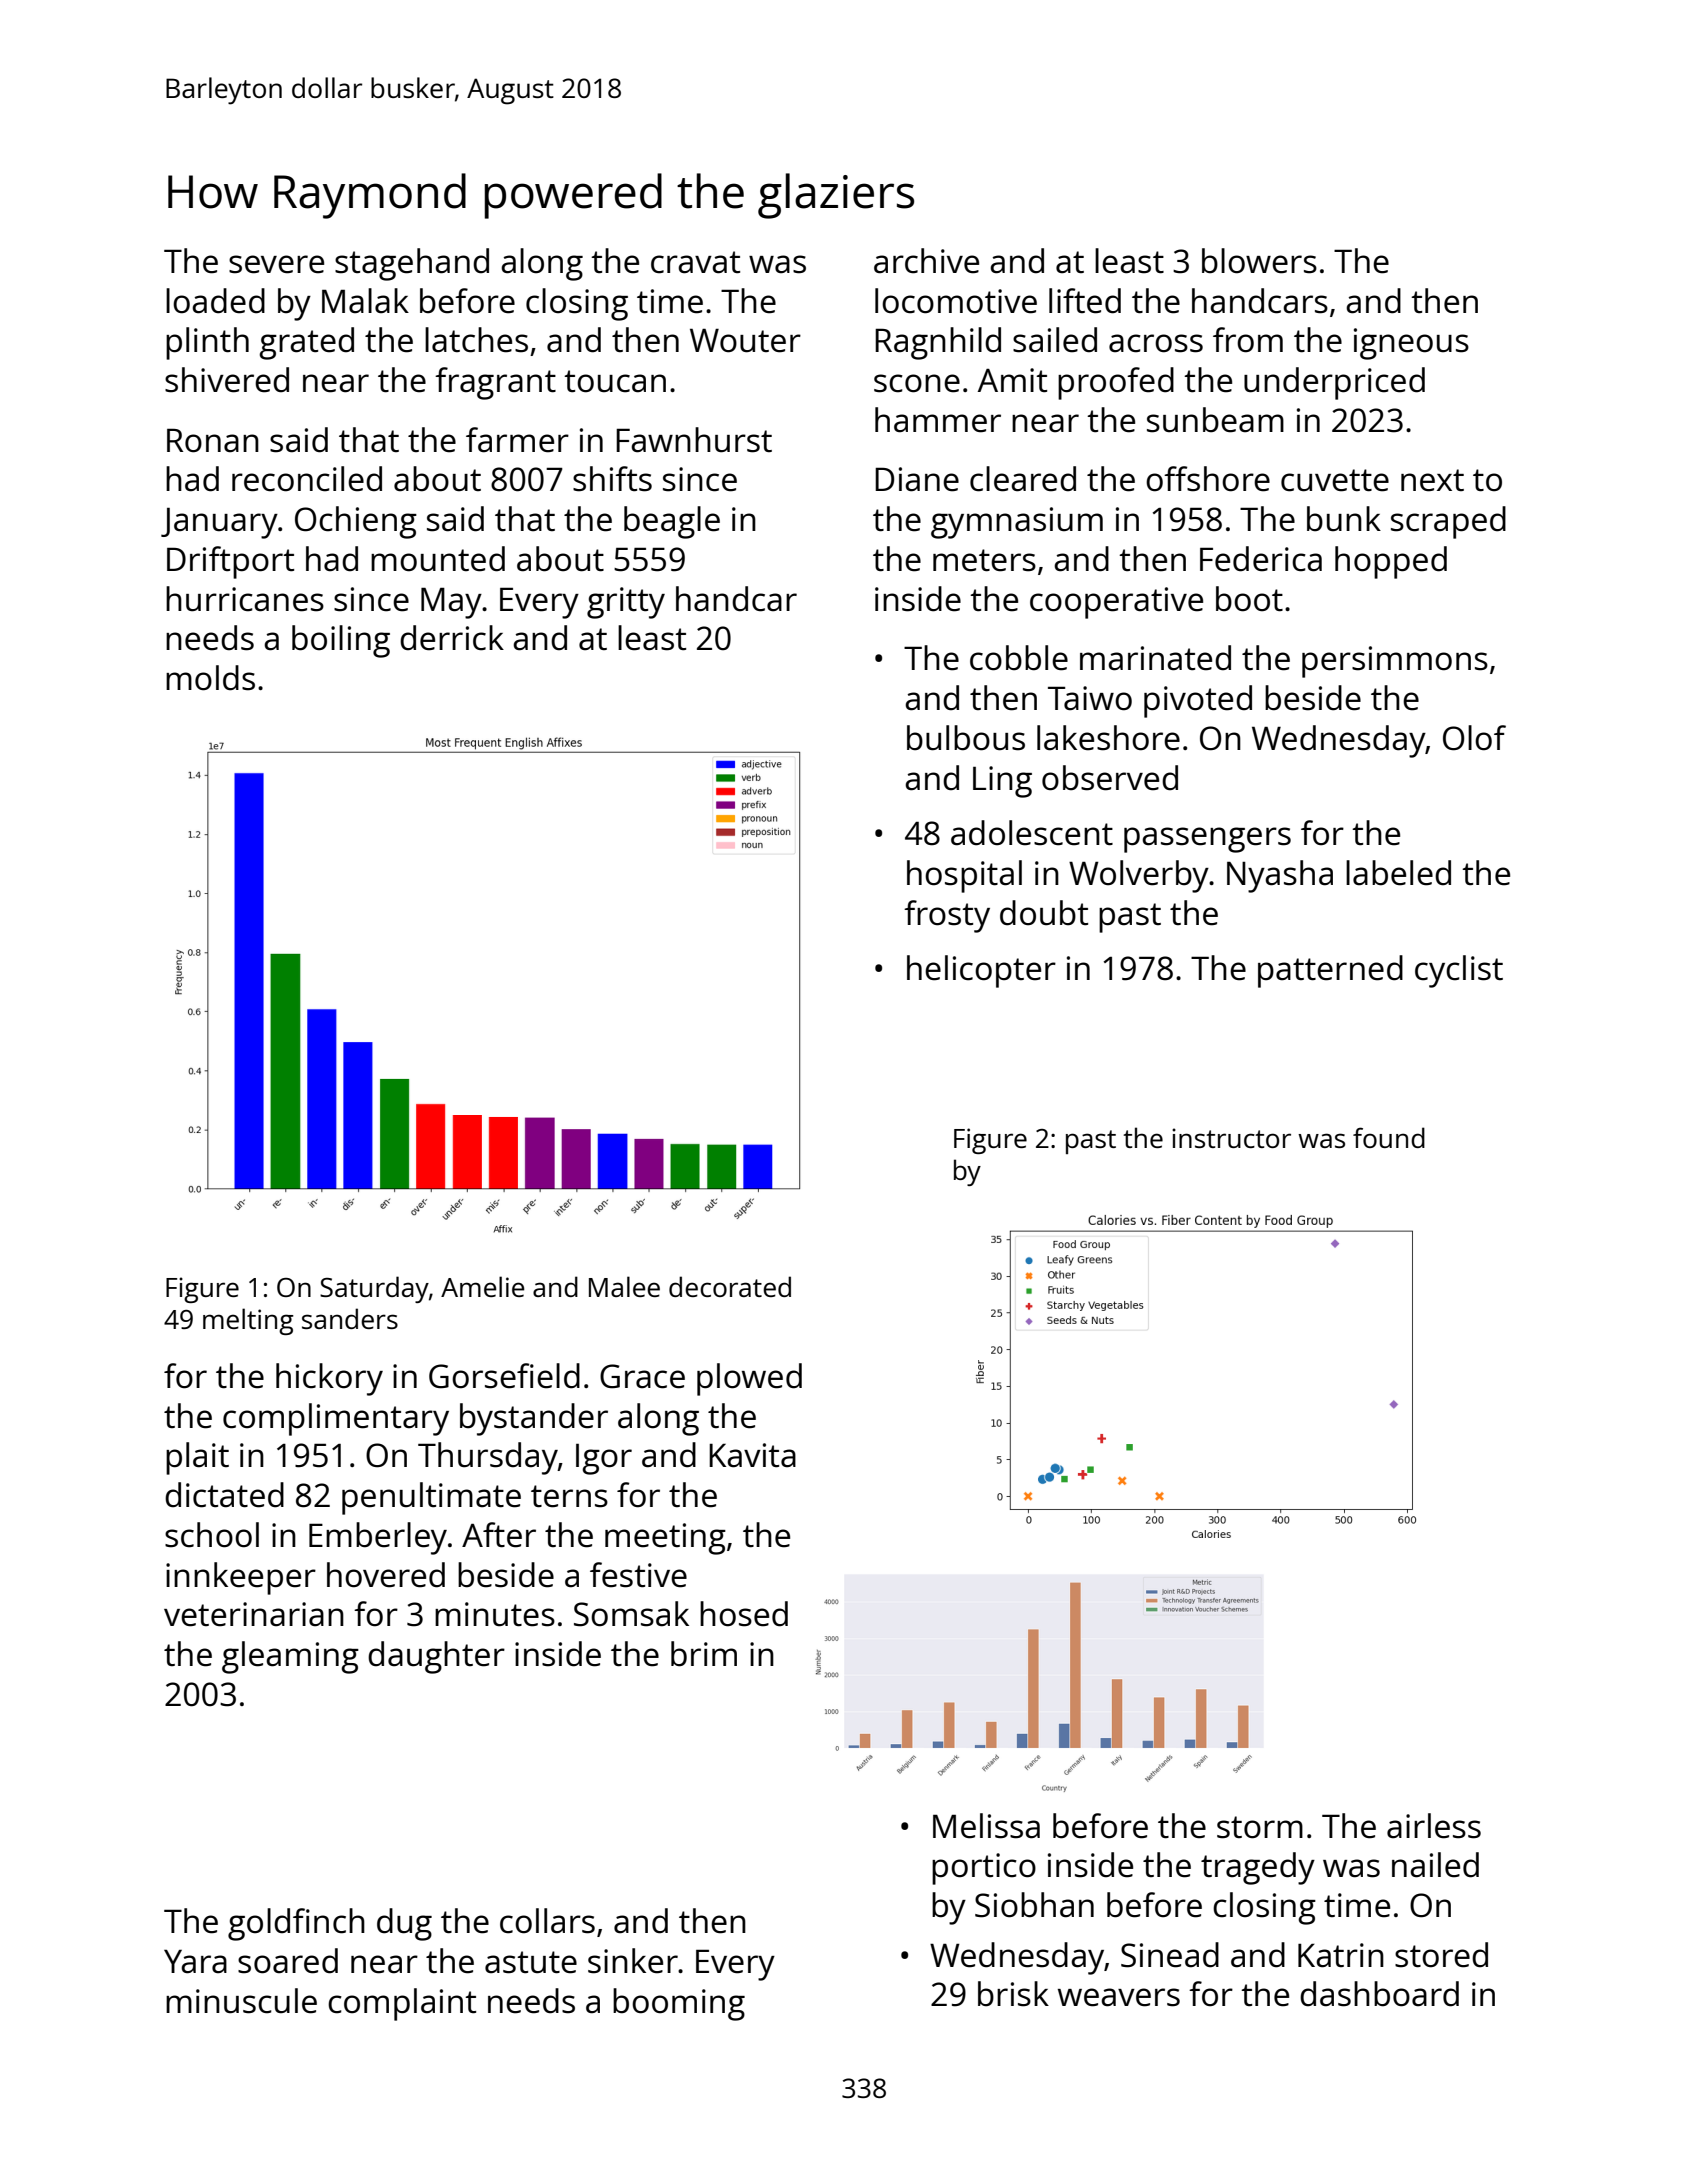 This page has height=2178, width=1683. What do you see at coordinates (1013, 1994) in the page?
I see `brisk` at bounding box center [1013, 1994].
